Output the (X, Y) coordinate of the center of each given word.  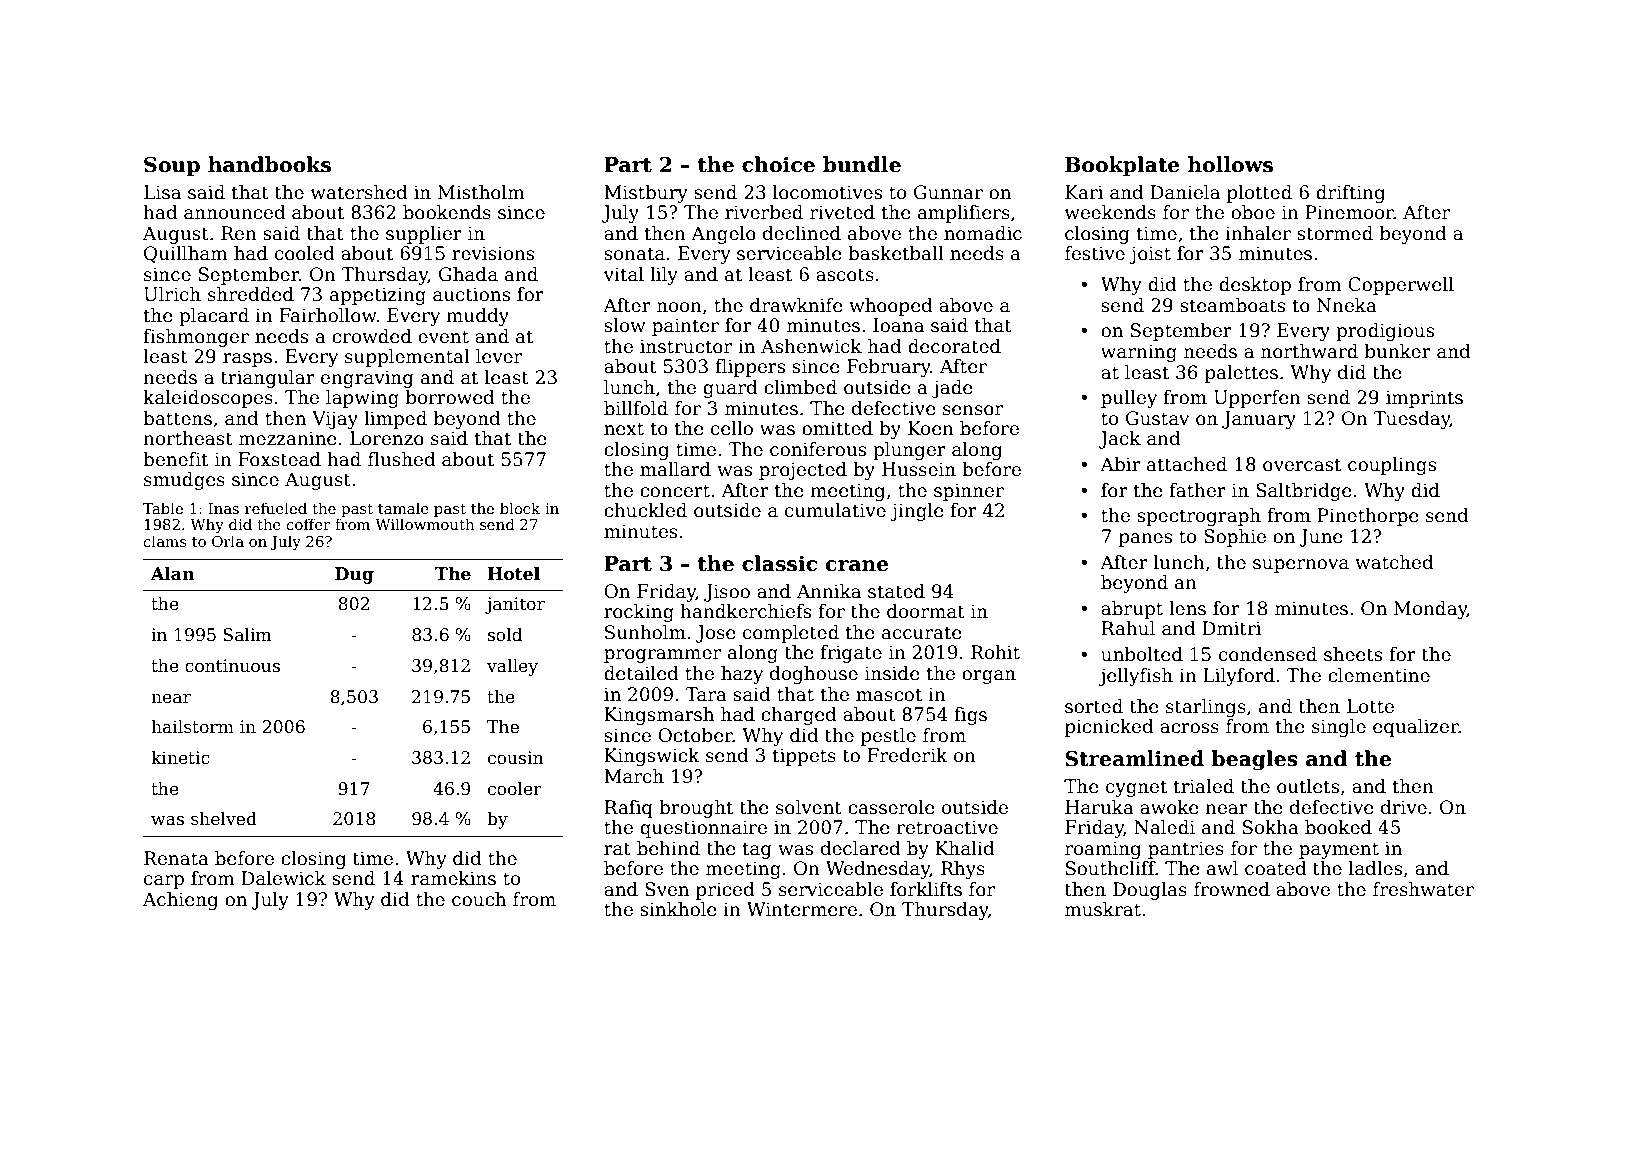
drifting (1350, 194)
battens (177, 418)
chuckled (645, 510)
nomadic (983, 233)
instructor (686, 346)
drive (1404, 807)
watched (1394, 562)
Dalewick (283, 878)
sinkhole (678, 909)
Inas (223, 508)
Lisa (162, 192)
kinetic (180, 758)
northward (1309, 351)
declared (861, 848)
